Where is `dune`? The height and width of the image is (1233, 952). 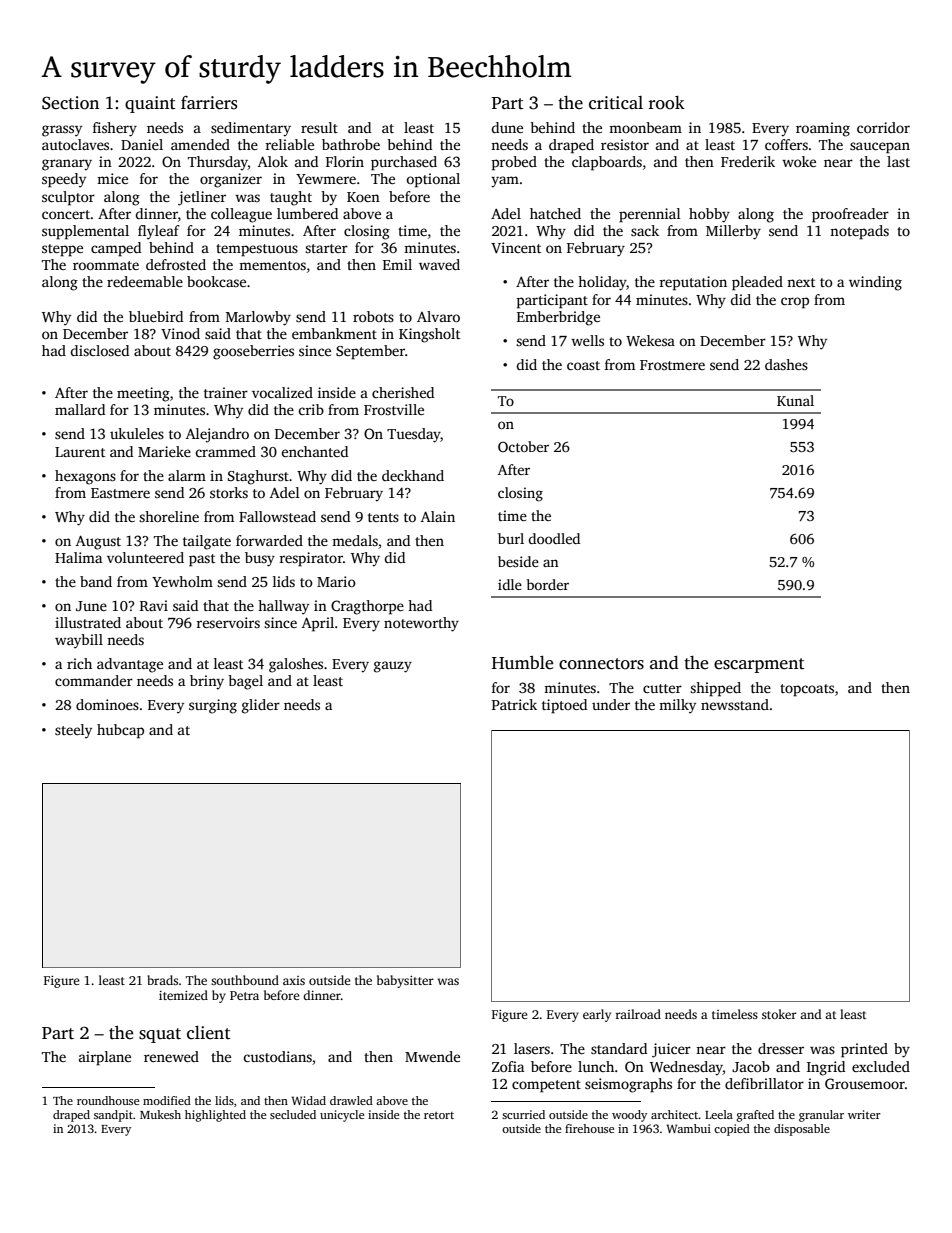 dune is located at coordinates (507, 127).
